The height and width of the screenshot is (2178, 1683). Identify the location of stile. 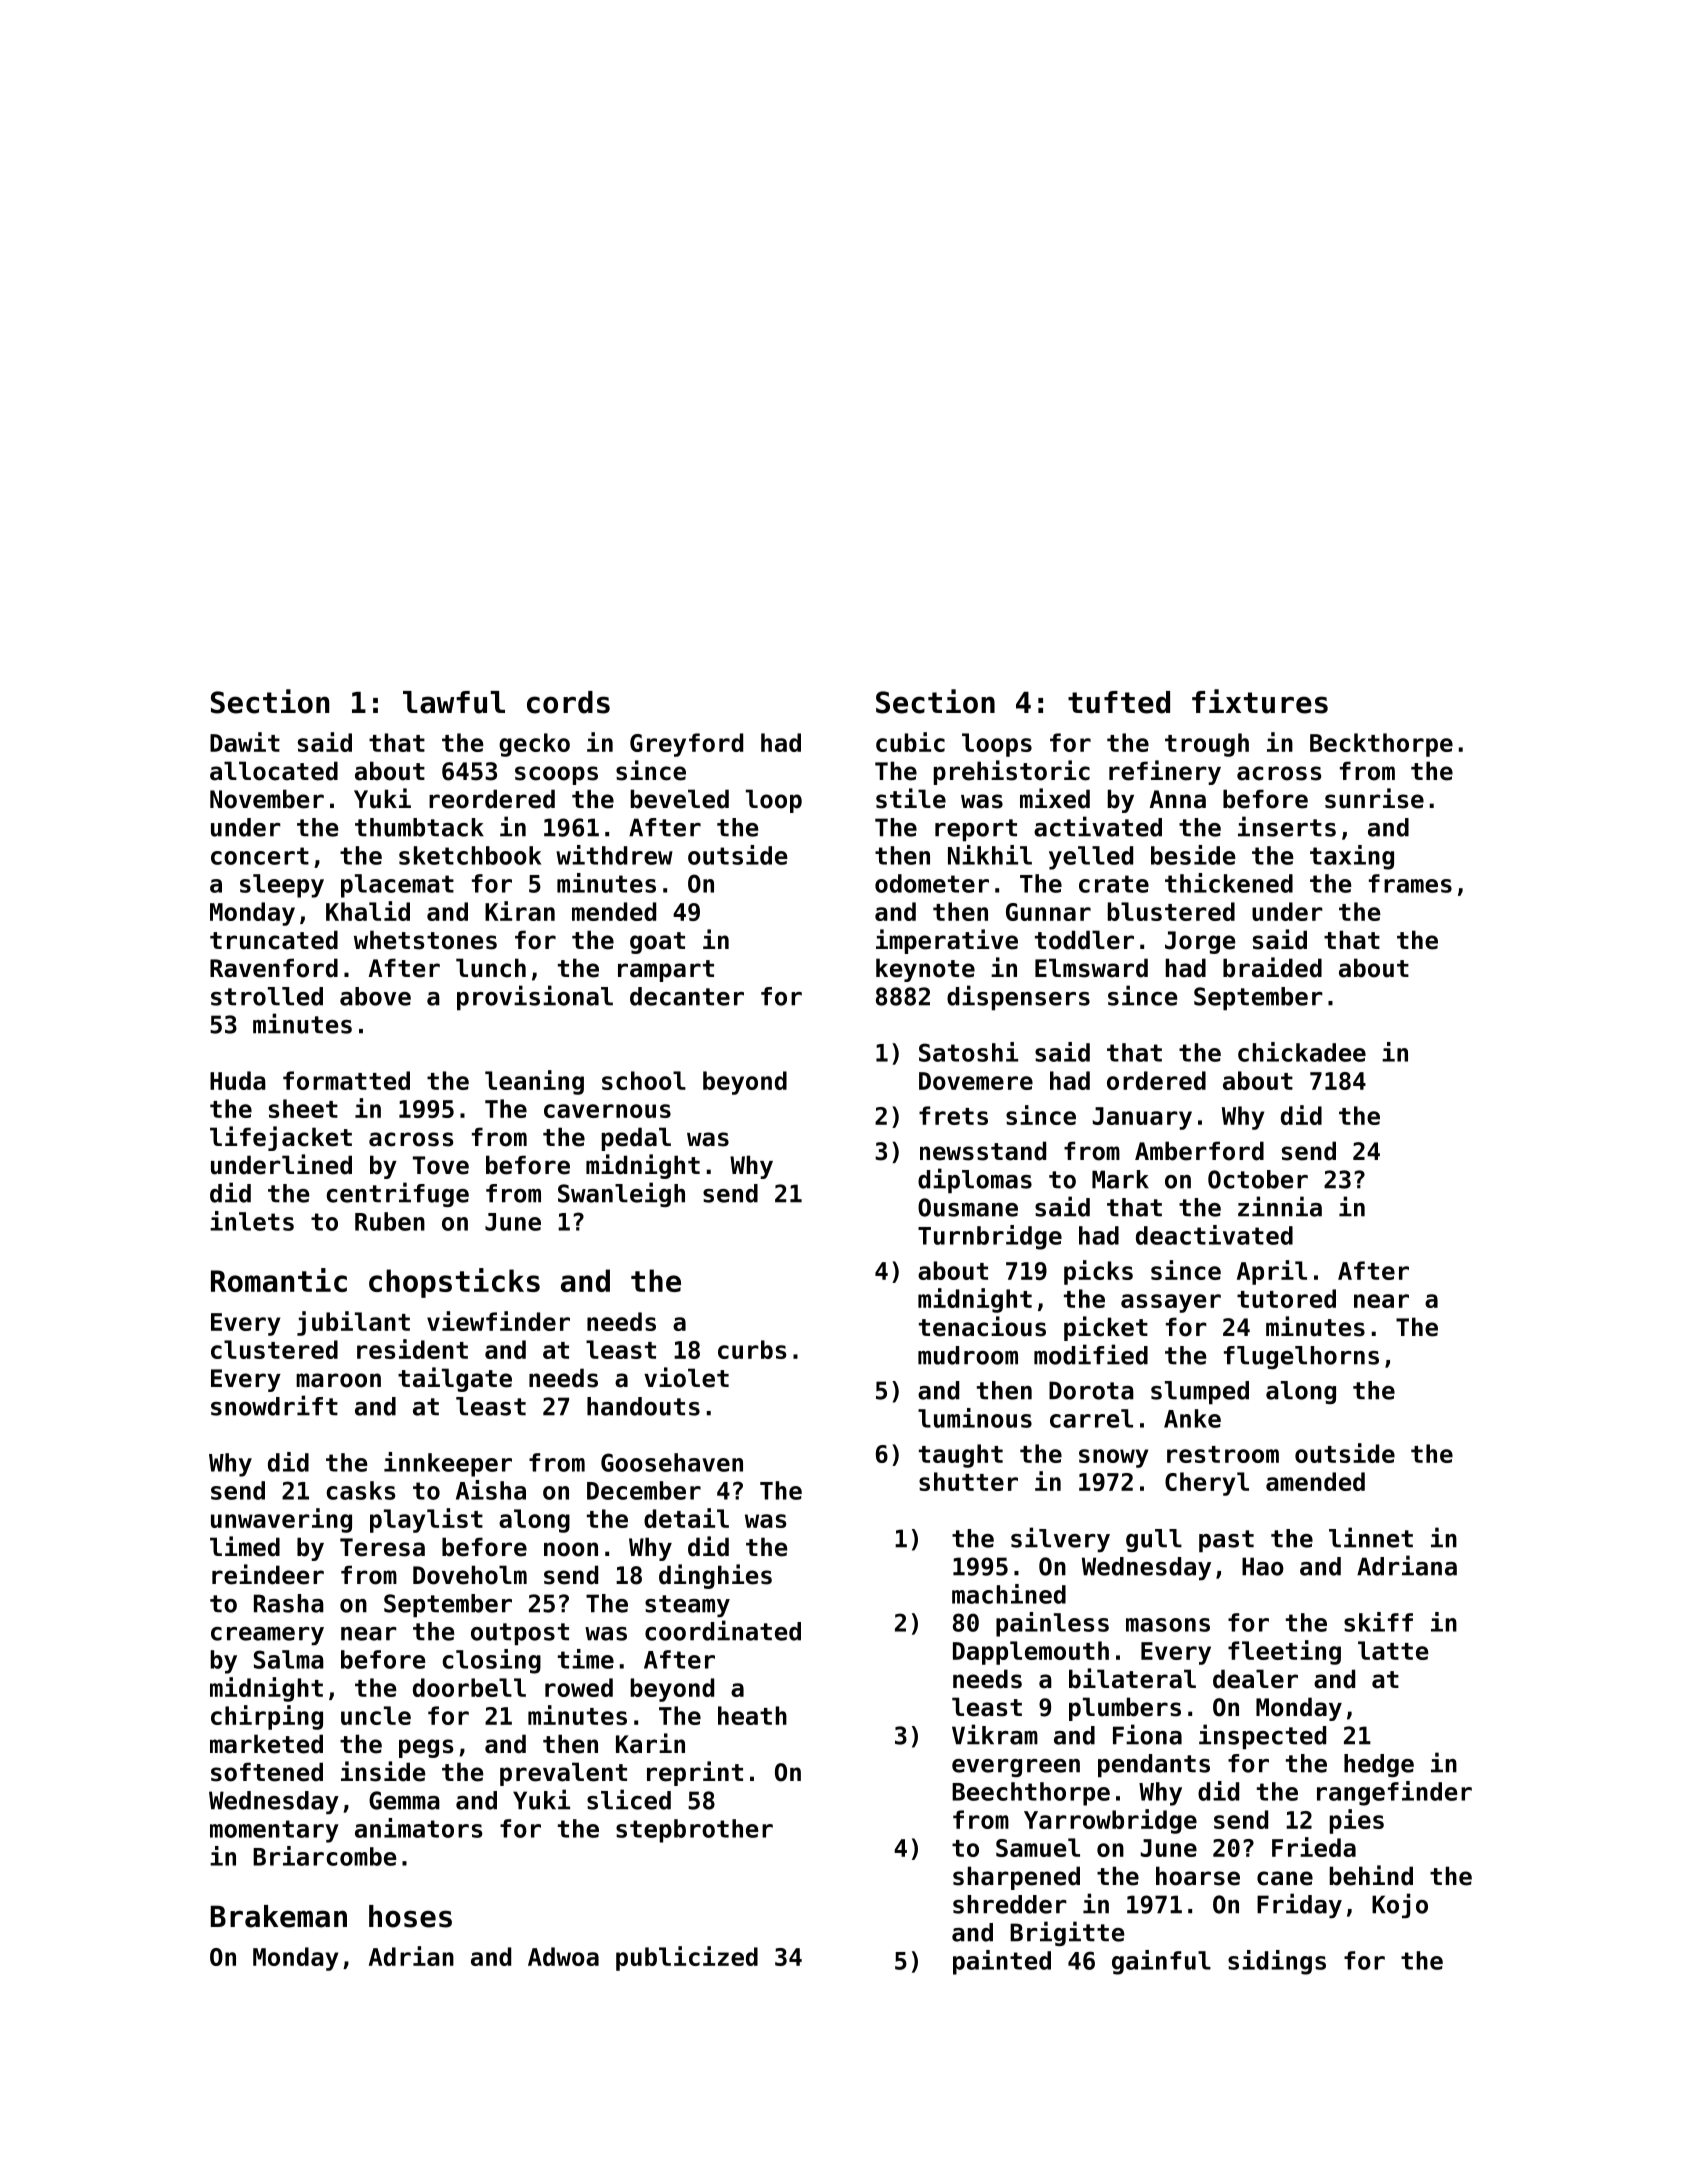
(911, 798).
